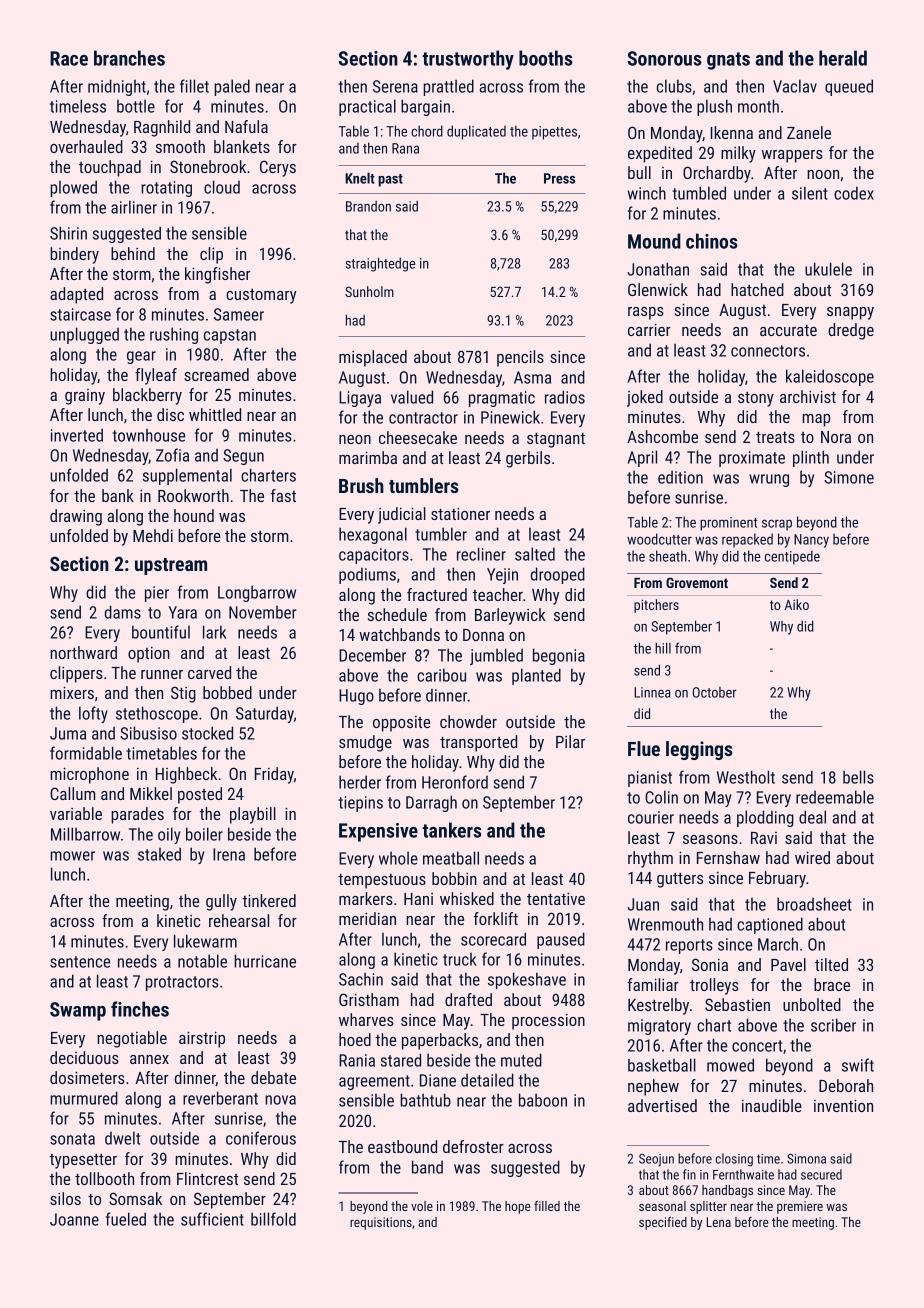  Describe the element at coordinates (207, 1178) in the screenshot. I see `Flintcrest` at that location.
